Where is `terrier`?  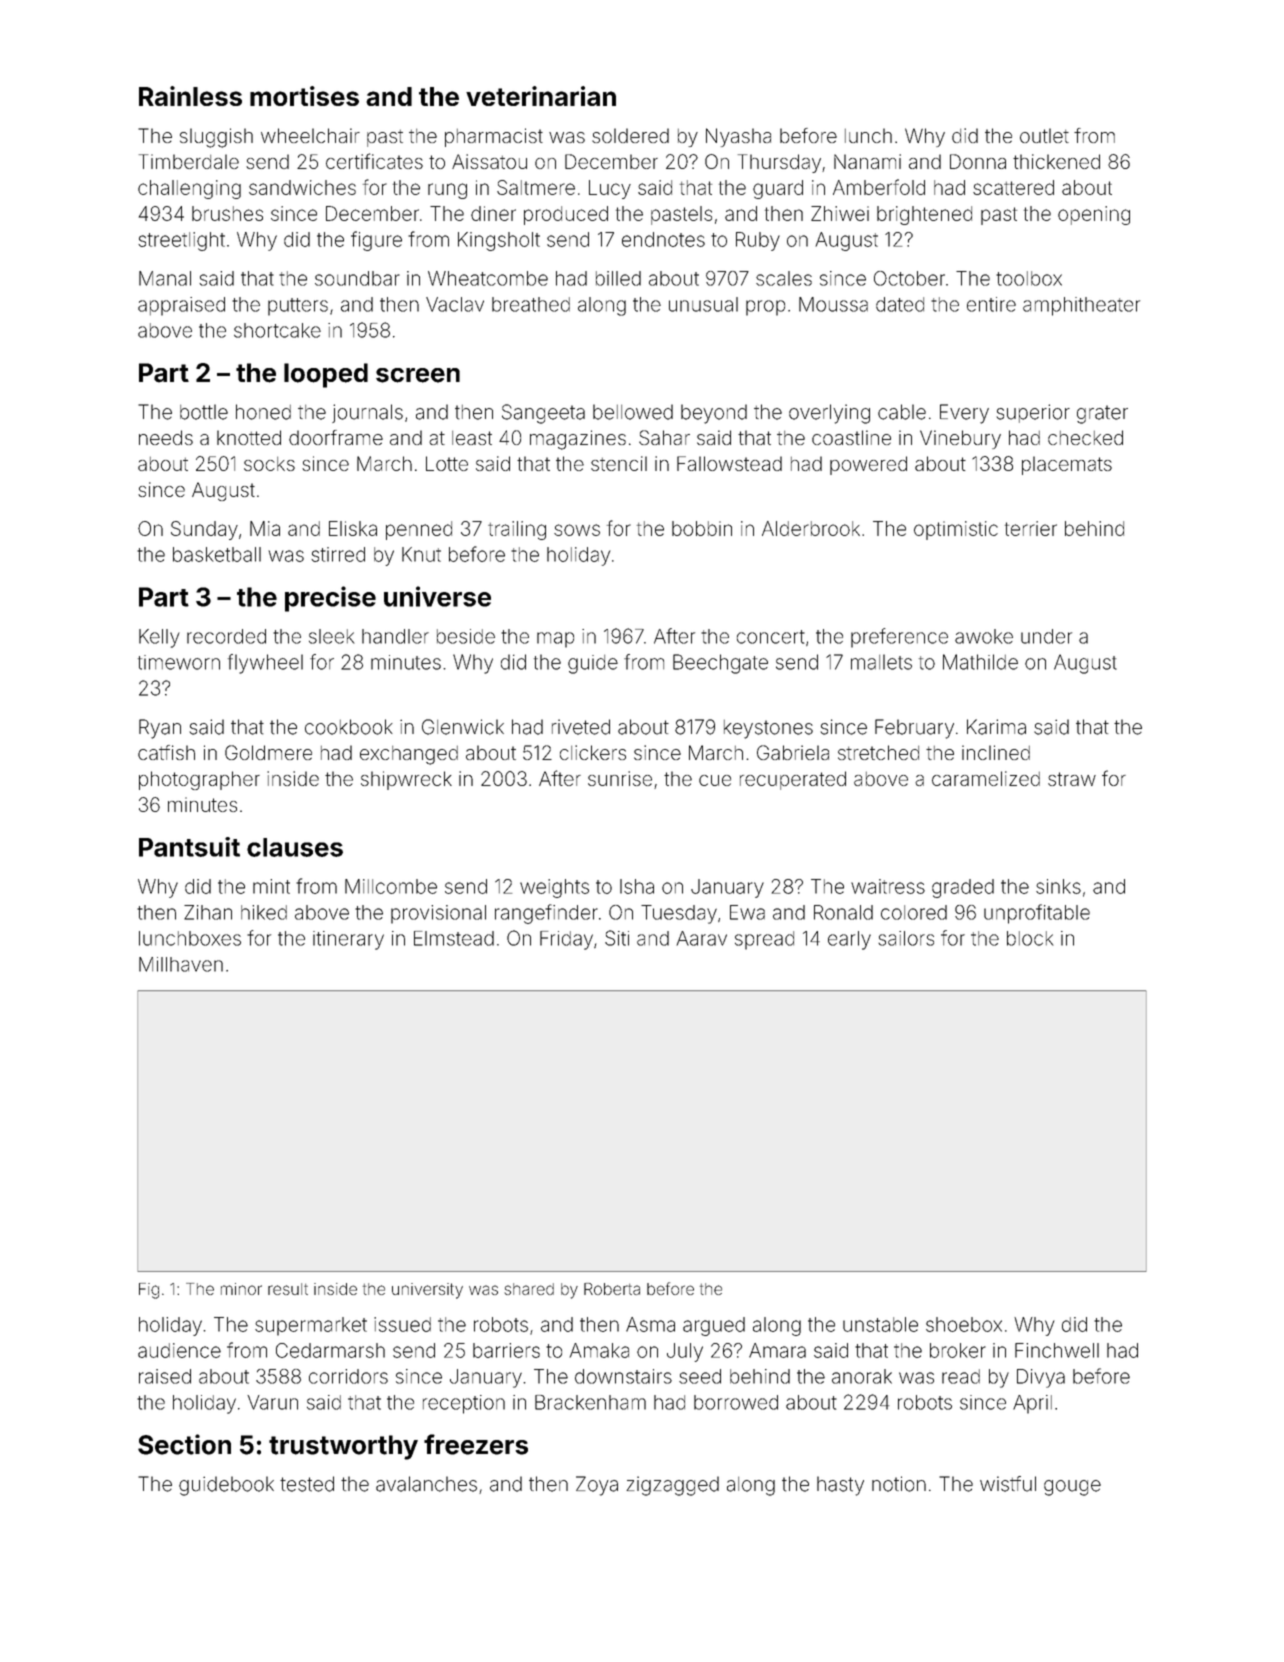 terrier is located at coordinates (1031, 528).
